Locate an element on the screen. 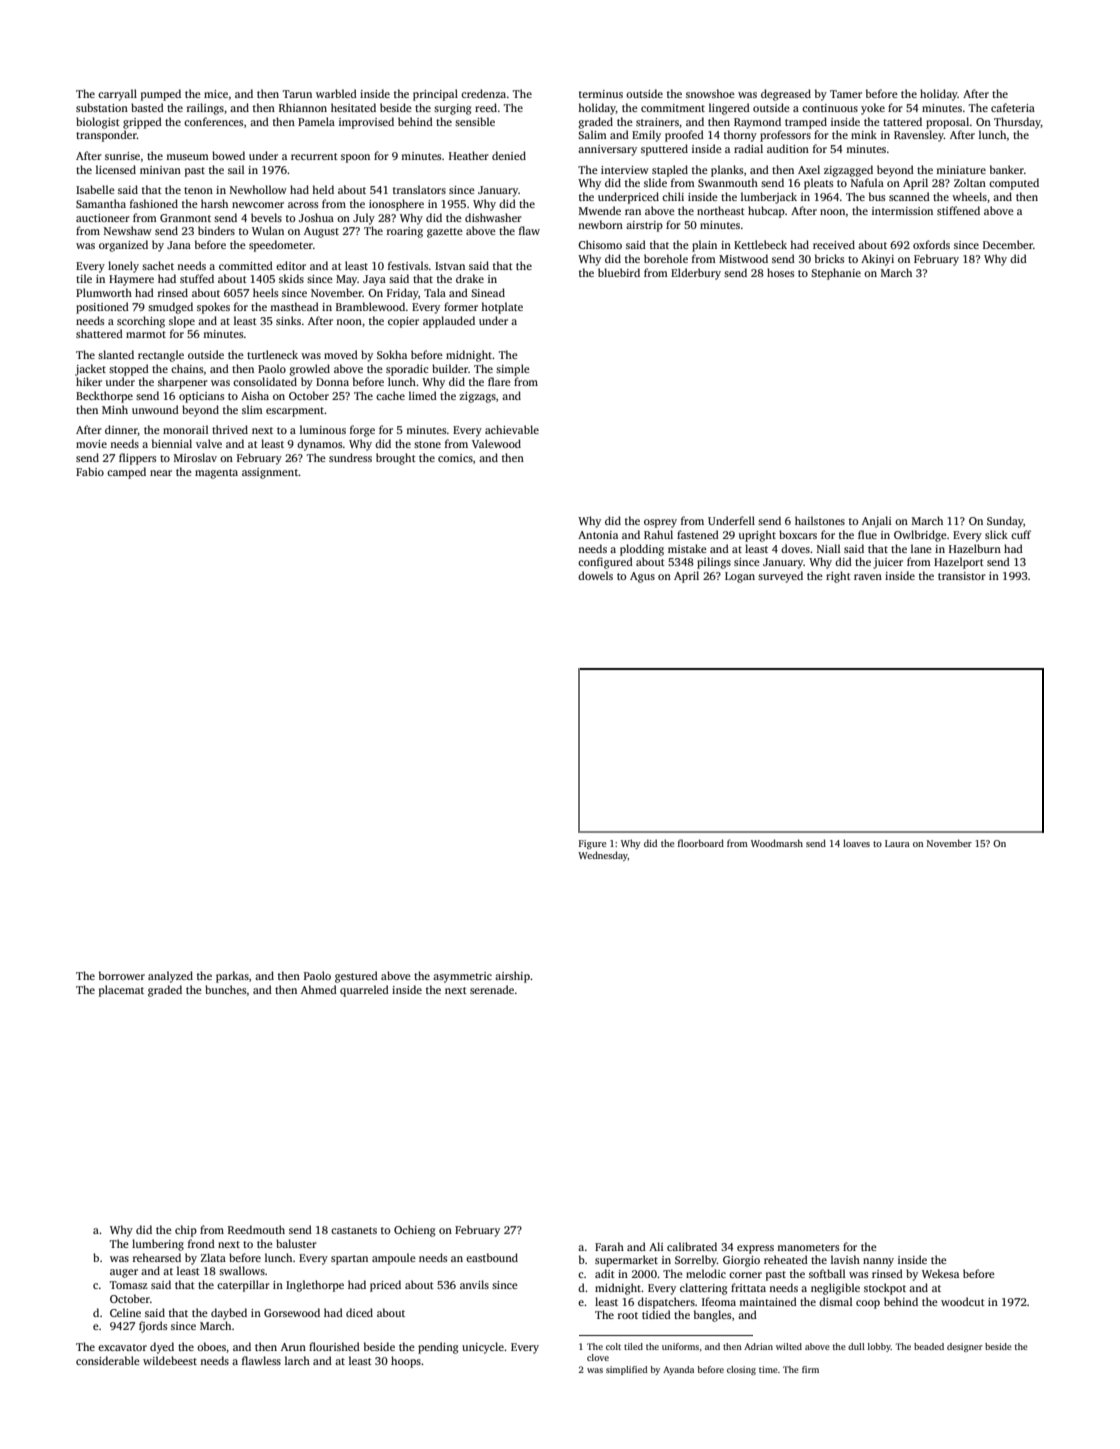 The image size is (1120, 1449). Tamer is located at coordinates (846, 94).
